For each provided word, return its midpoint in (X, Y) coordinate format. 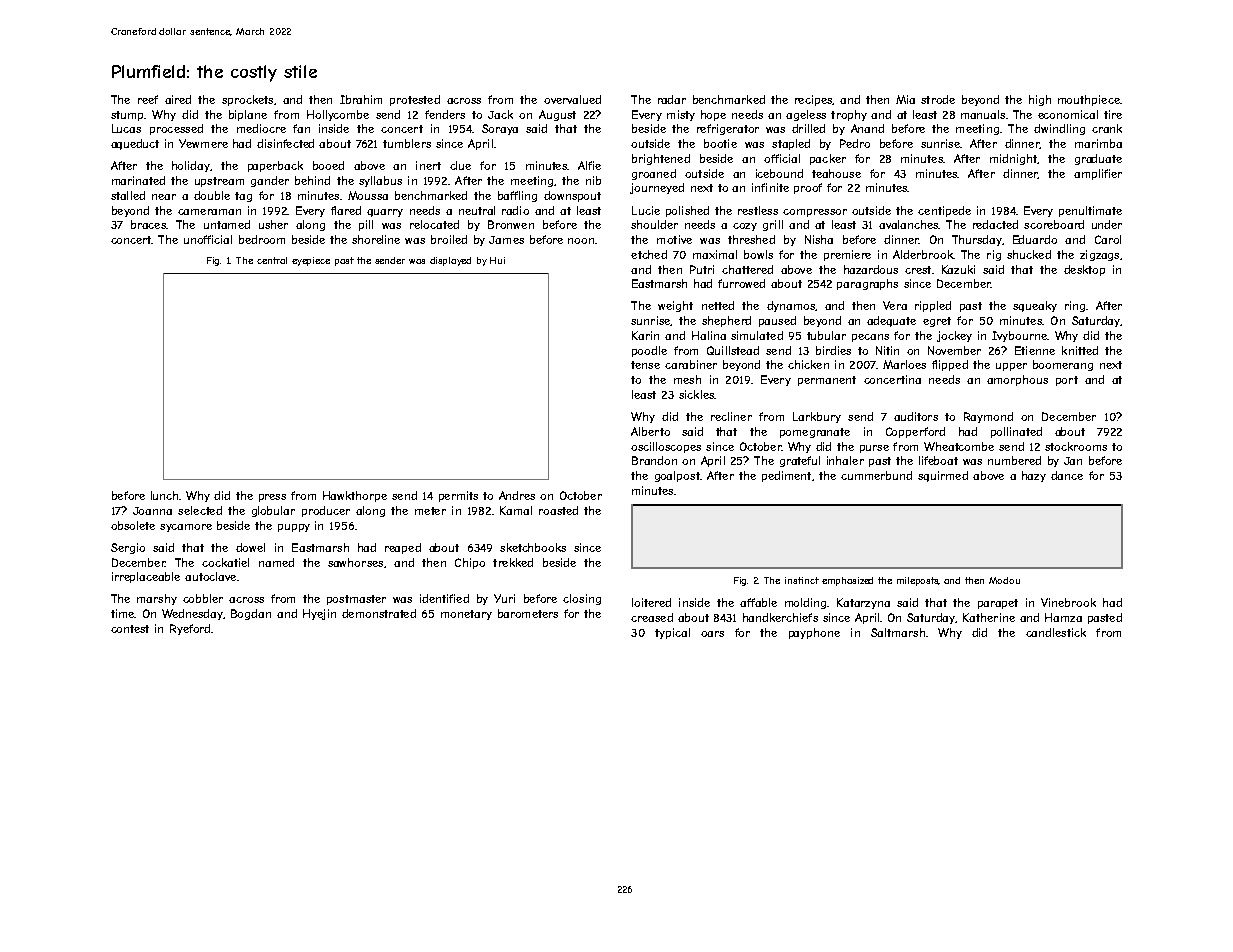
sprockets (247, 100)
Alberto (650, 431)
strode (938, 99)
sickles (696, 394)
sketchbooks (533, 547)
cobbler (203, 598)
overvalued (572, 99)
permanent (827, 381)
